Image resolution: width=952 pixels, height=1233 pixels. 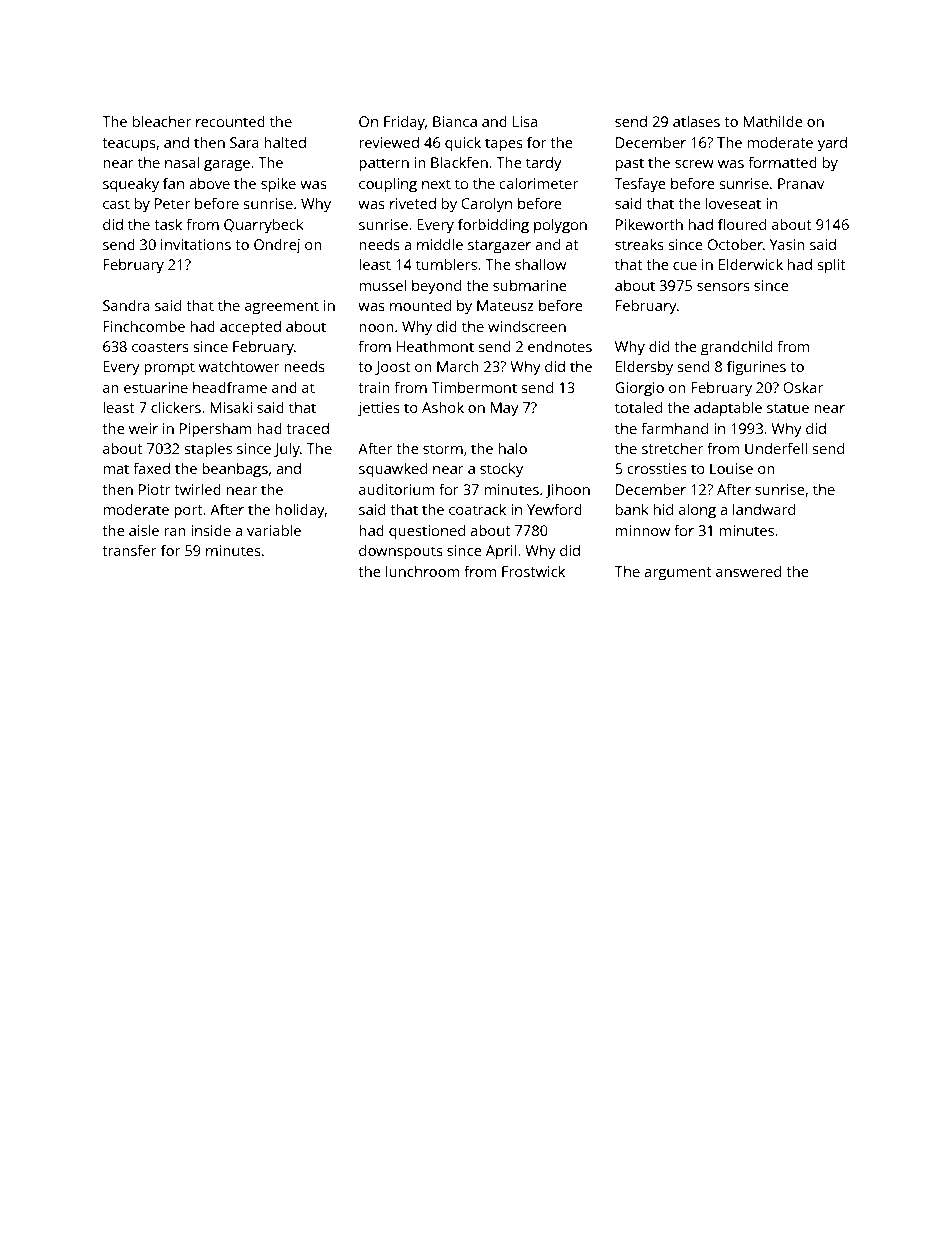 I want to click on accepted, so click(x=250, y=328).
